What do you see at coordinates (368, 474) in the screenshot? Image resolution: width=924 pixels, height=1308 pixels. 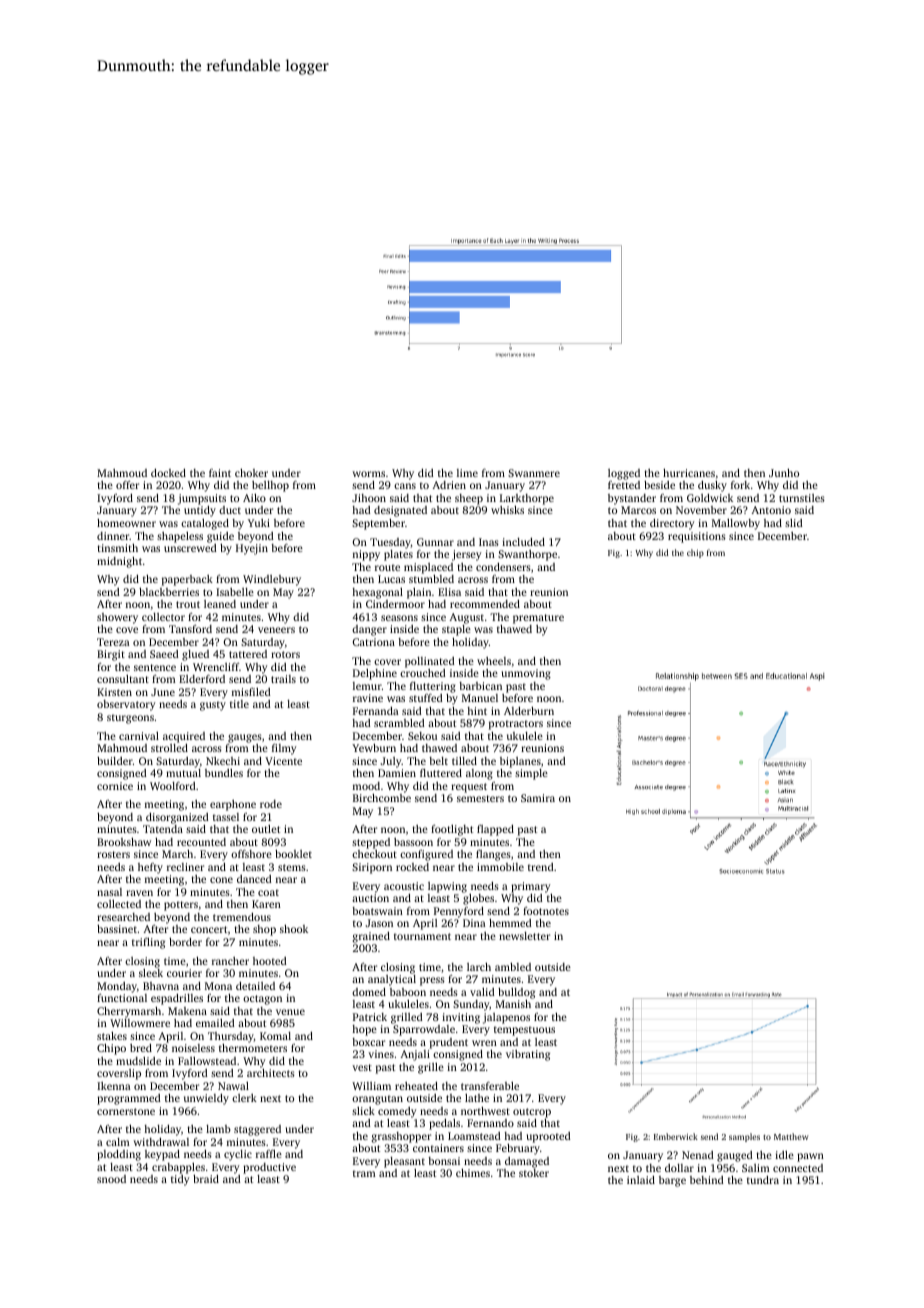 I see `worms` at bounding box center [368, 474].
